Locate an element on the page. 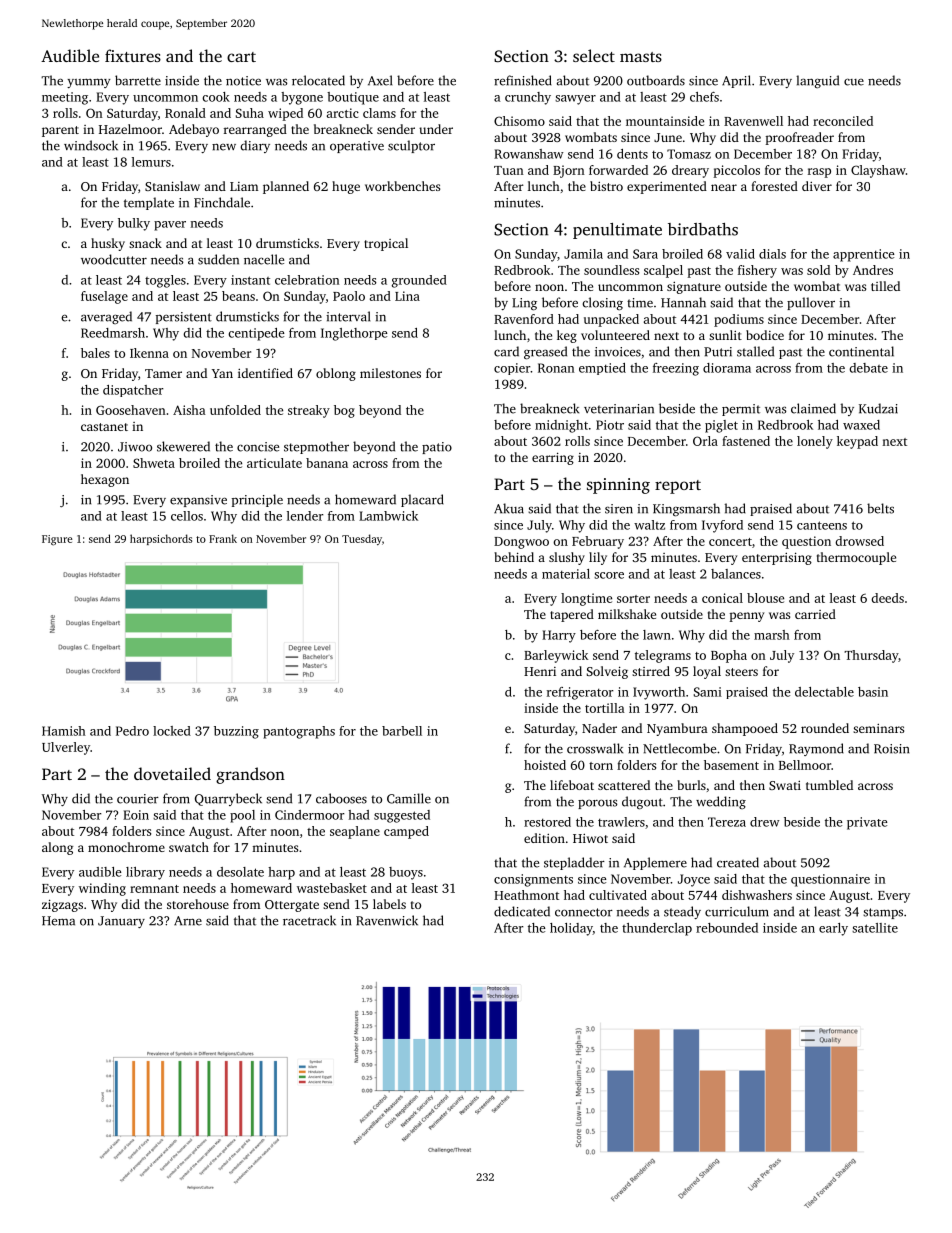  cellos is located at coordinates (187, 516).
